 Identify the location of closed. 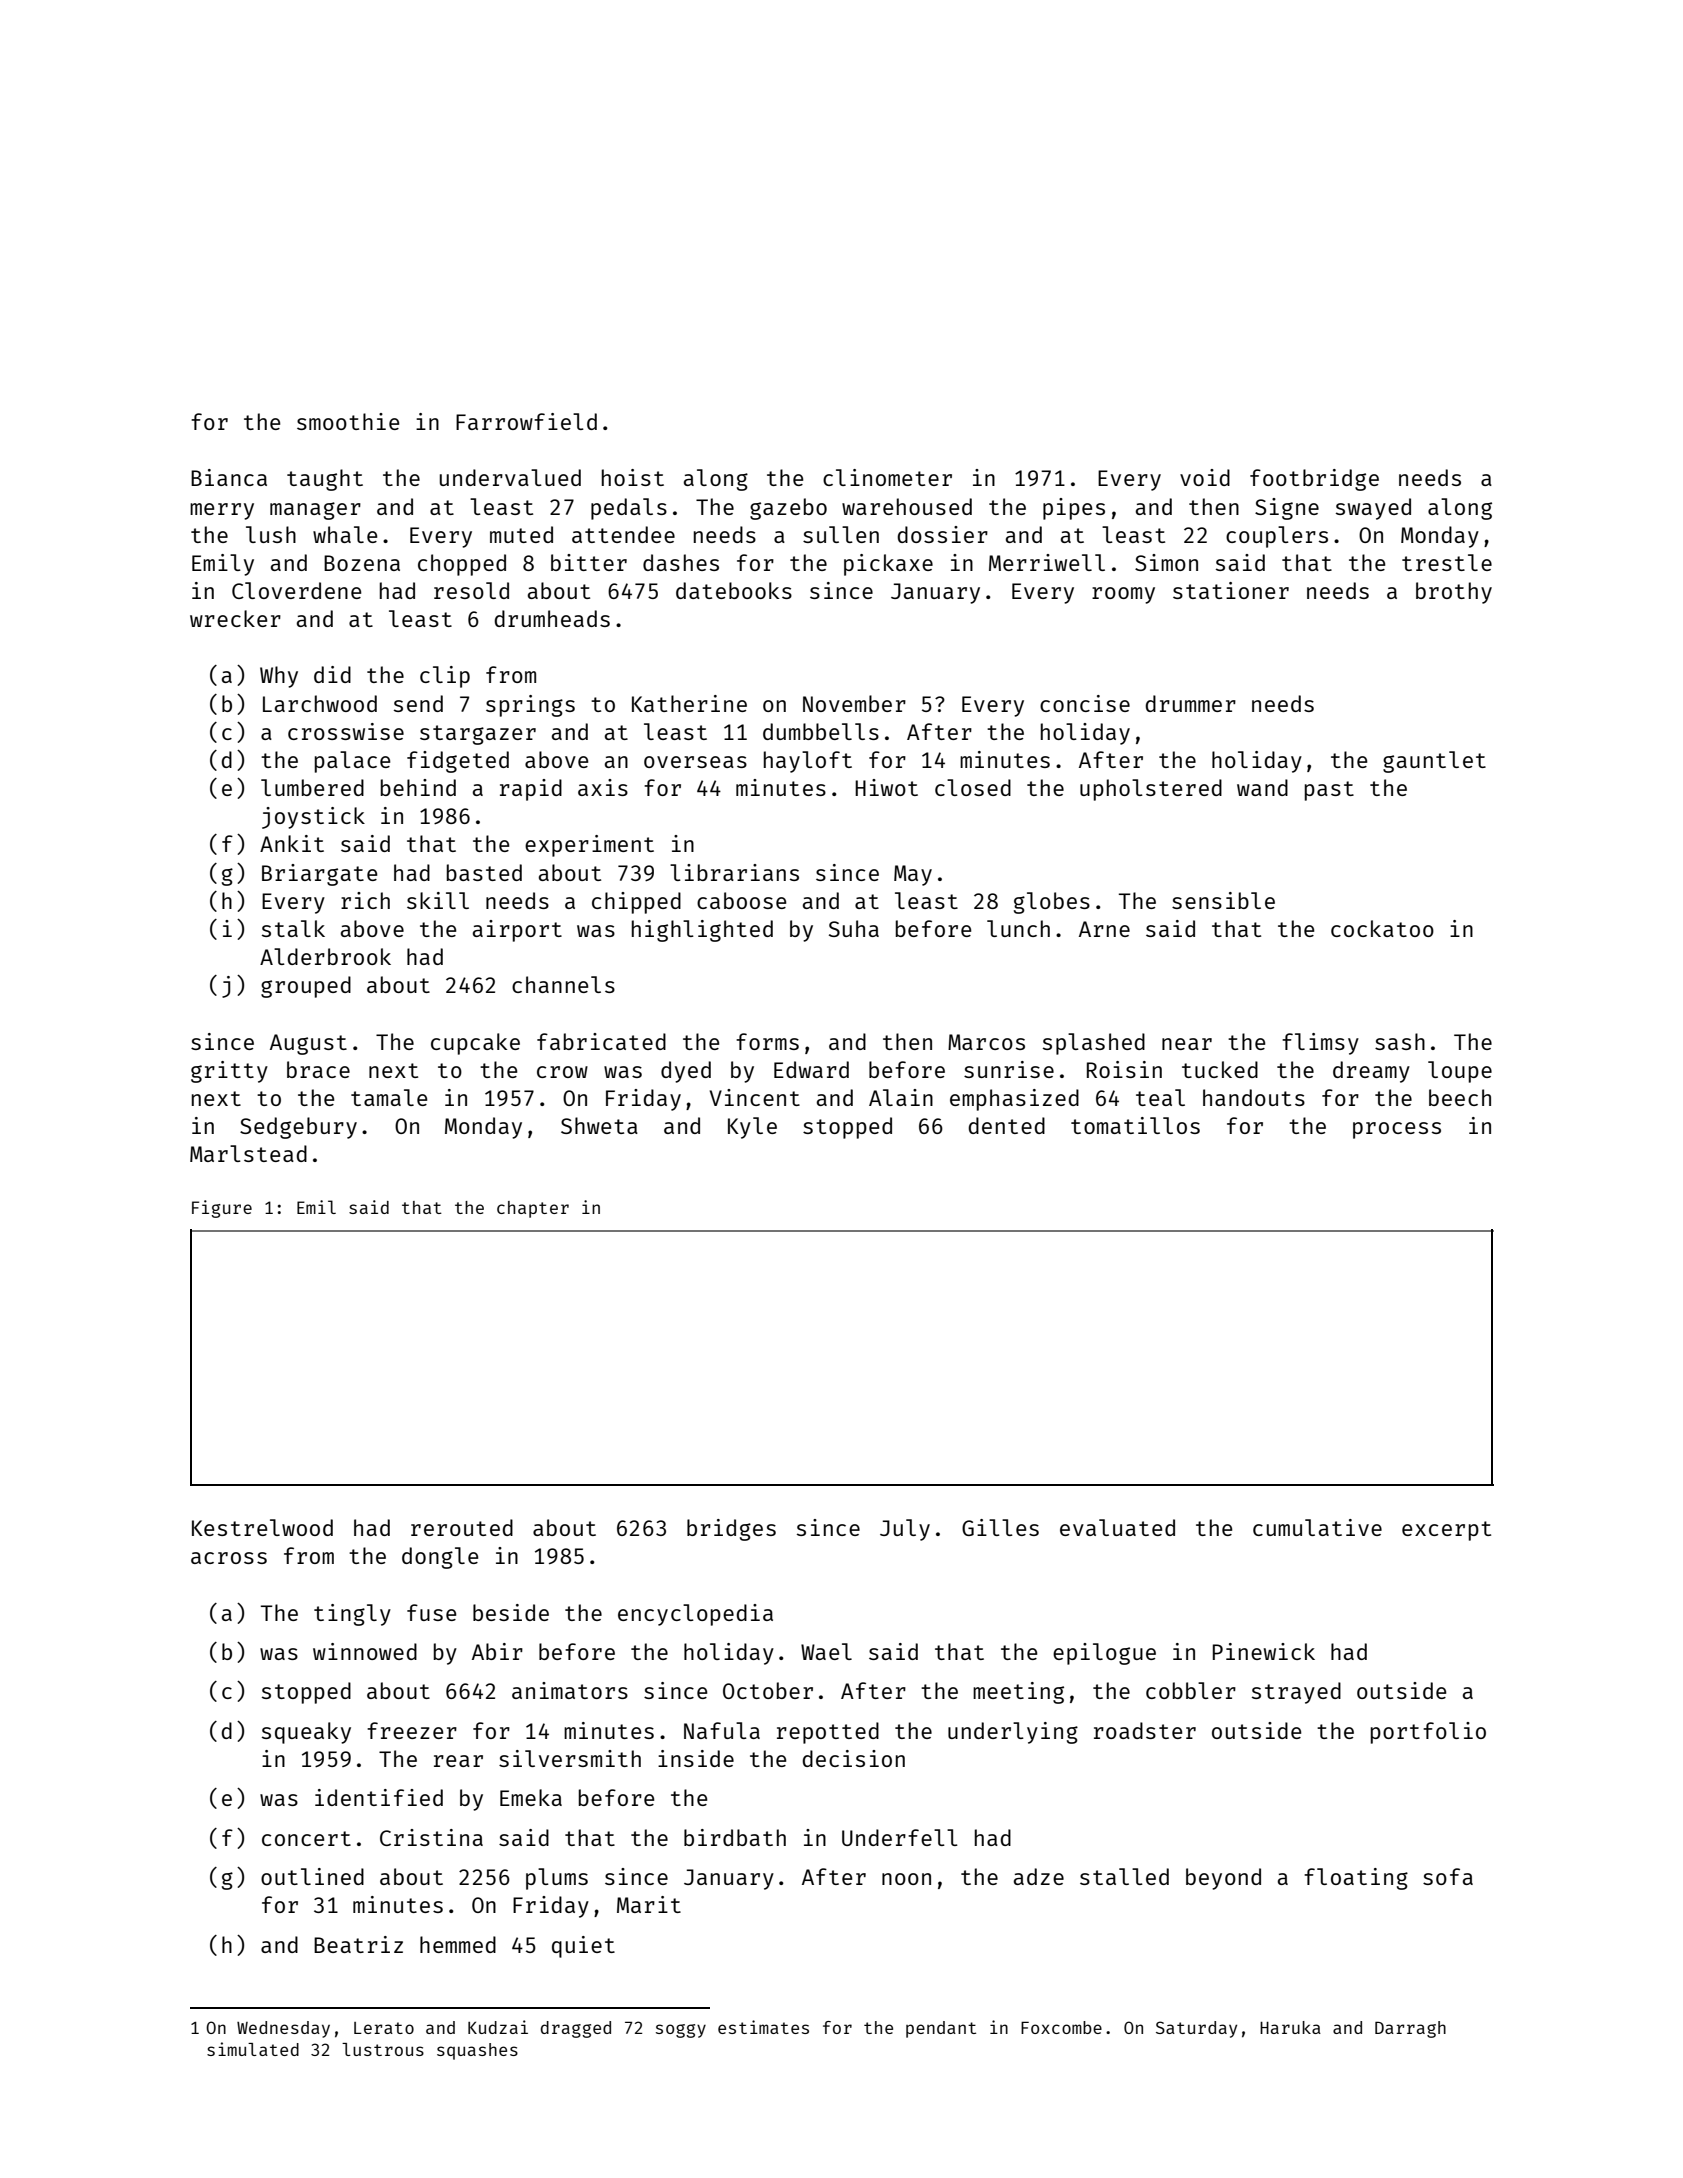
(973, 787).
